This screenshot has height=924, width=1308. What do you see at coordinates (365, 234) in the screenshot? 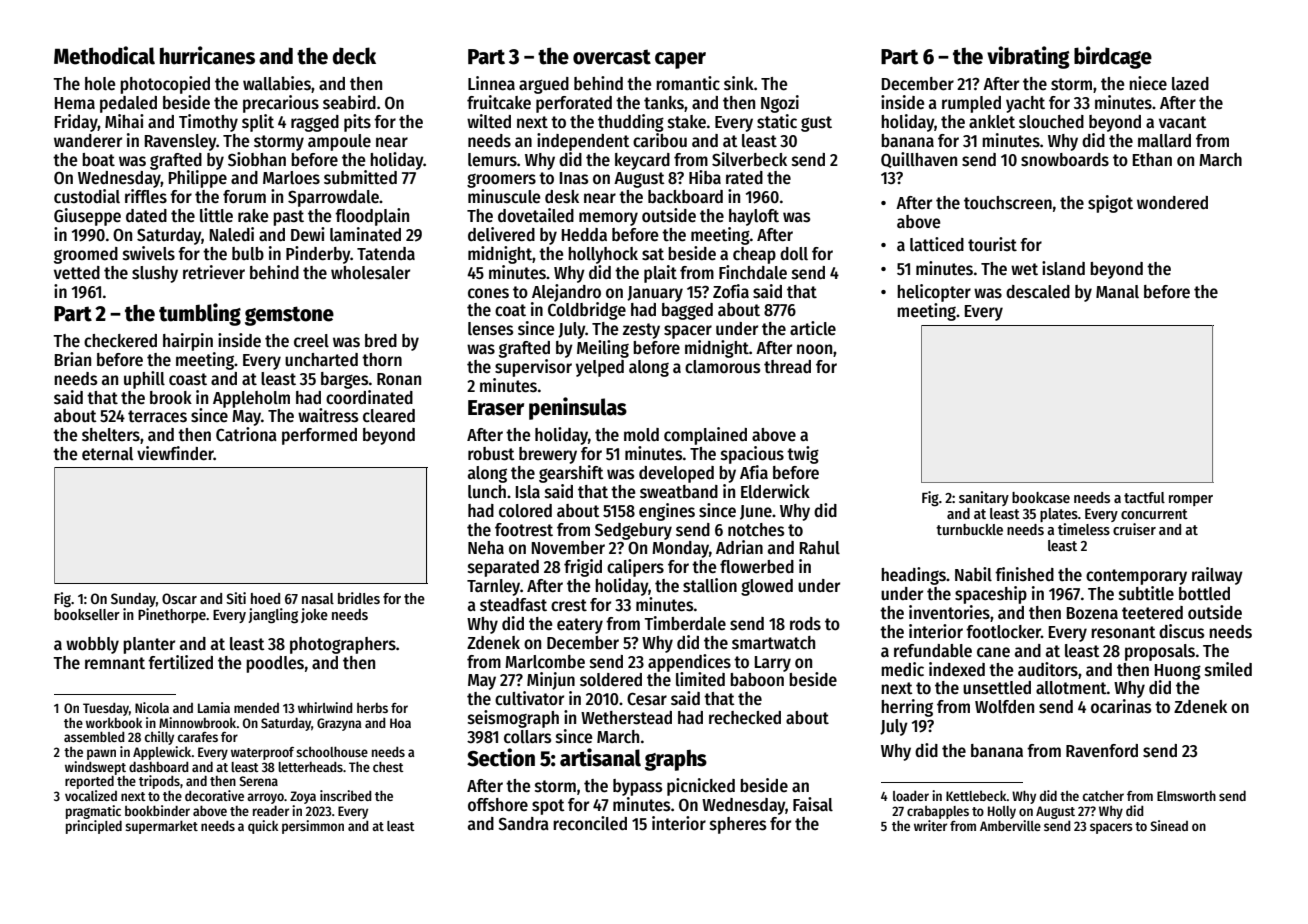
I see `laminated` at bounding box center [365, 234].
